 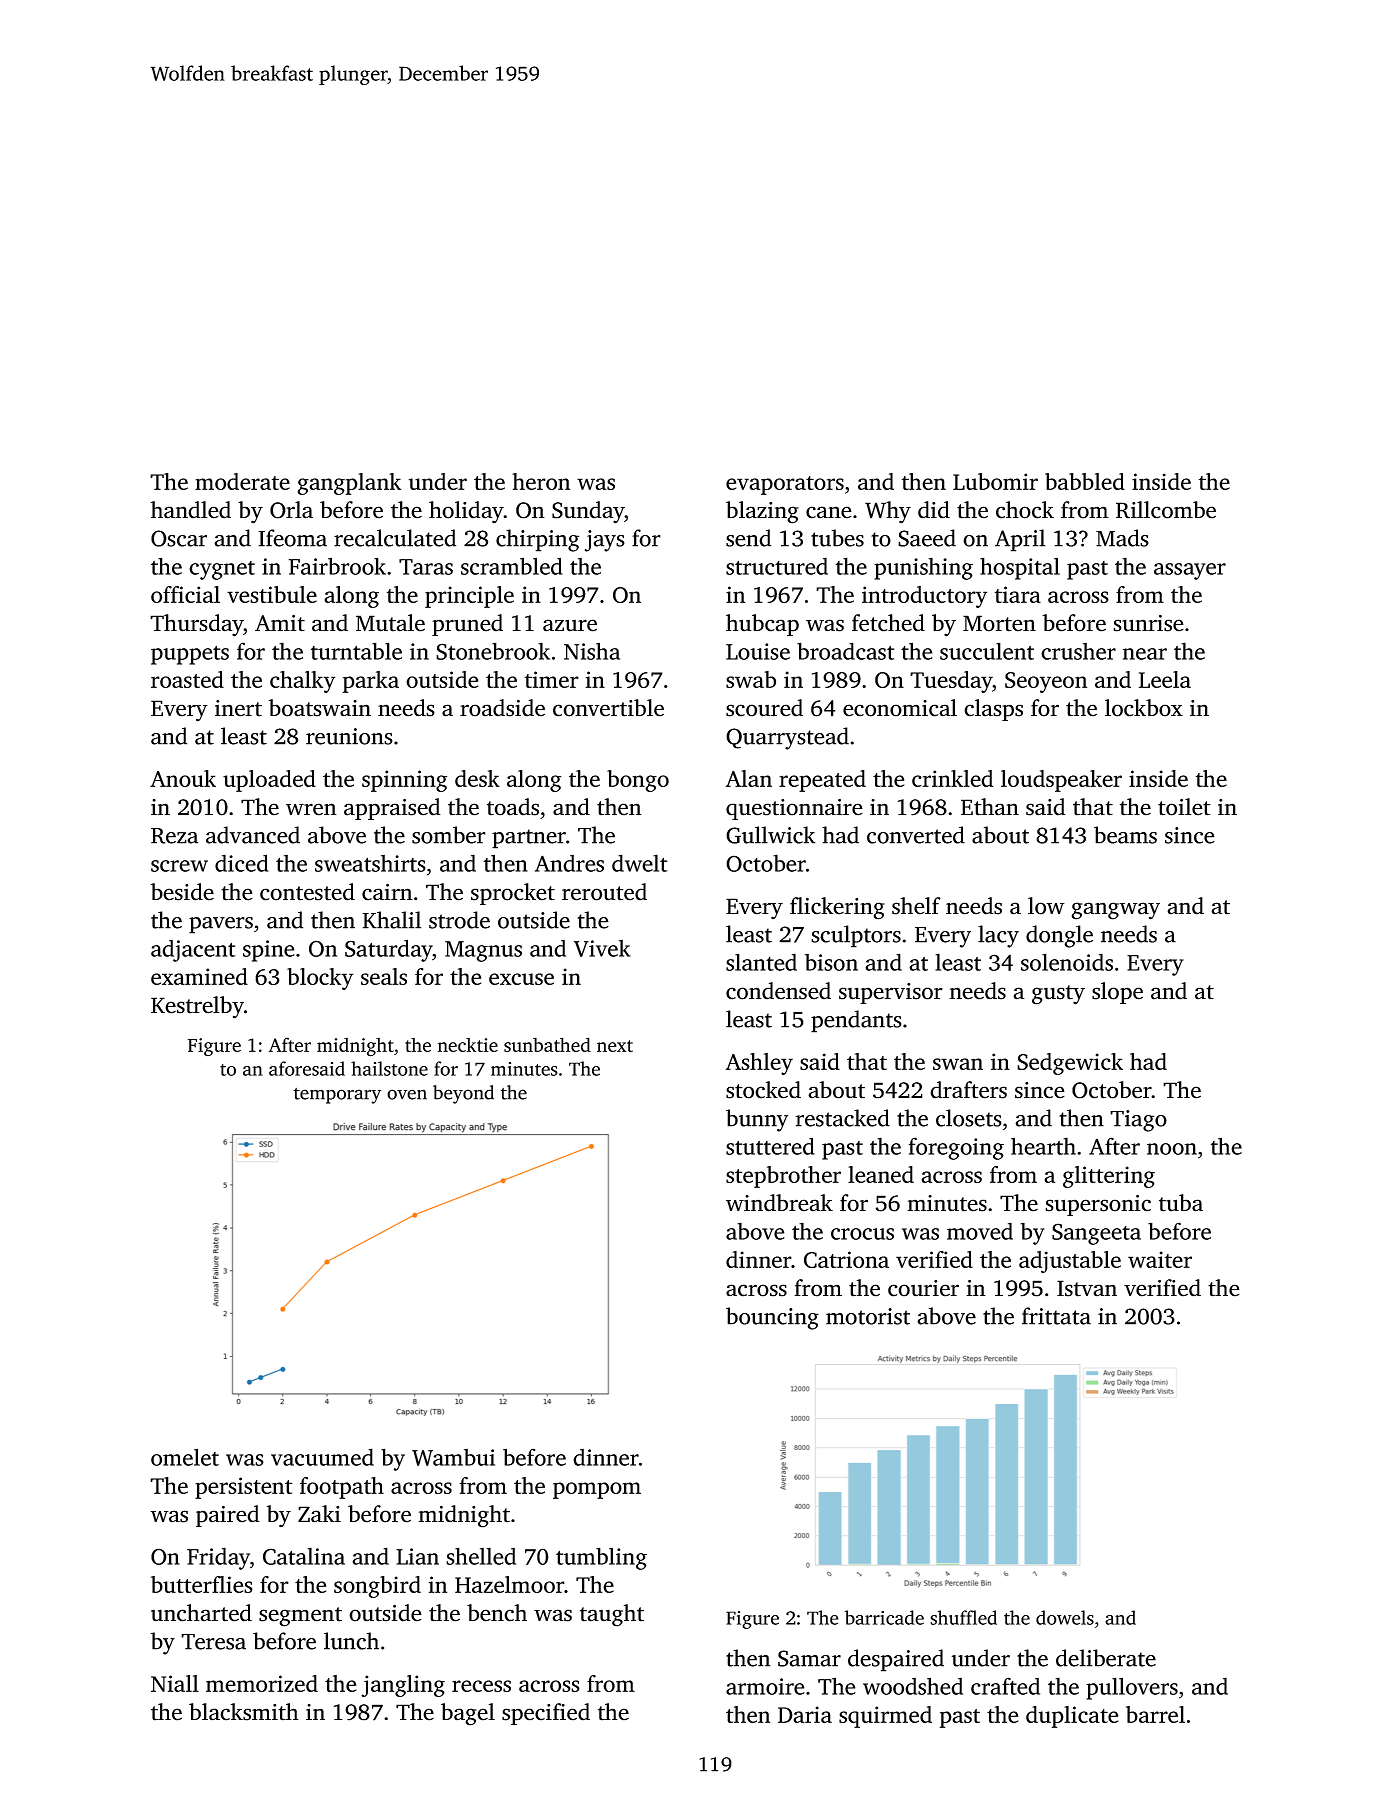 What do you see at coordinates (349, 484) in the document?
I see `gangplank` at bounding box center [349, 484].
